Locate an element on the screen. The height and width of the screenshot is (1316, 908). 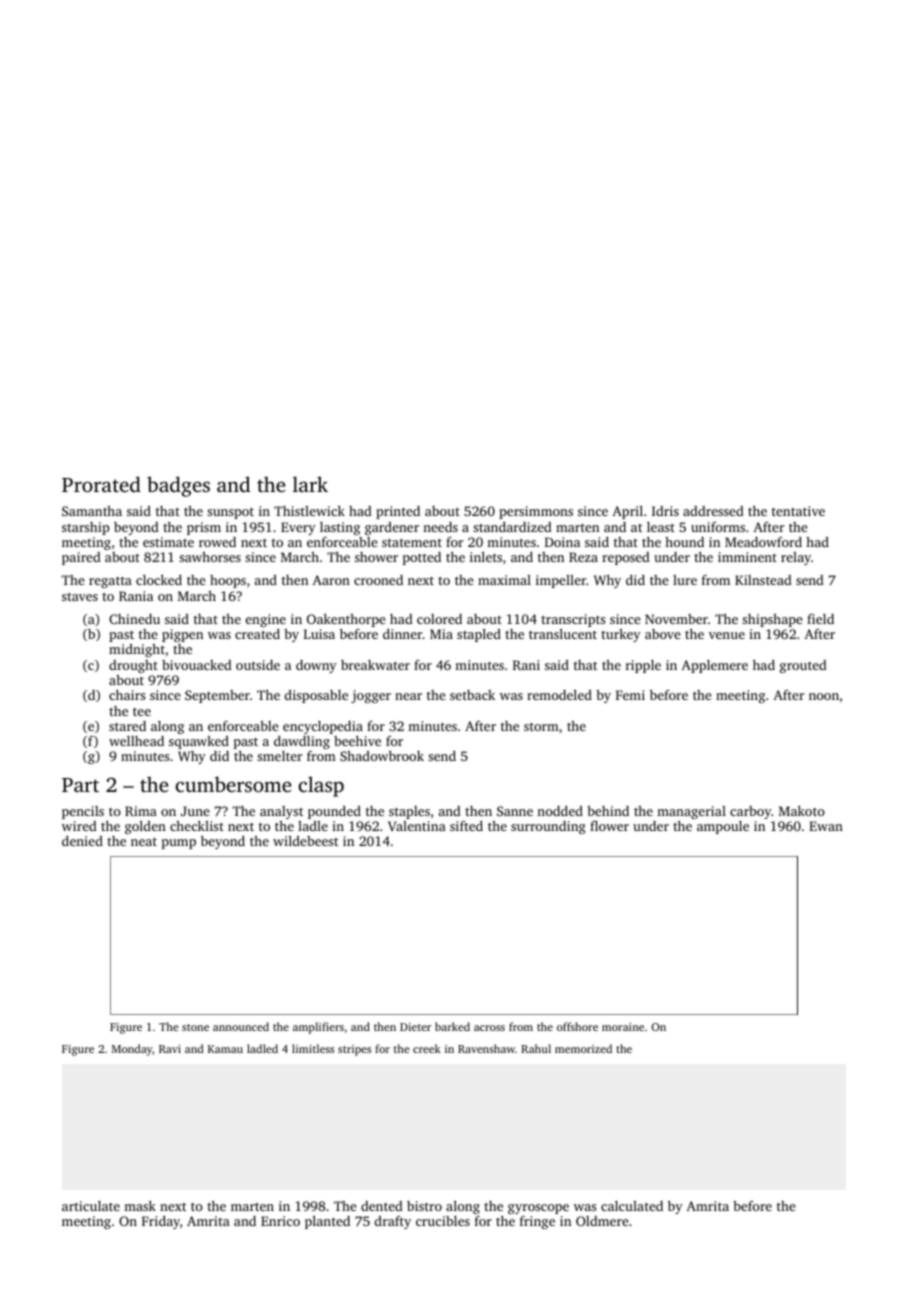
memorized is located at coordinates (583, 1048).
